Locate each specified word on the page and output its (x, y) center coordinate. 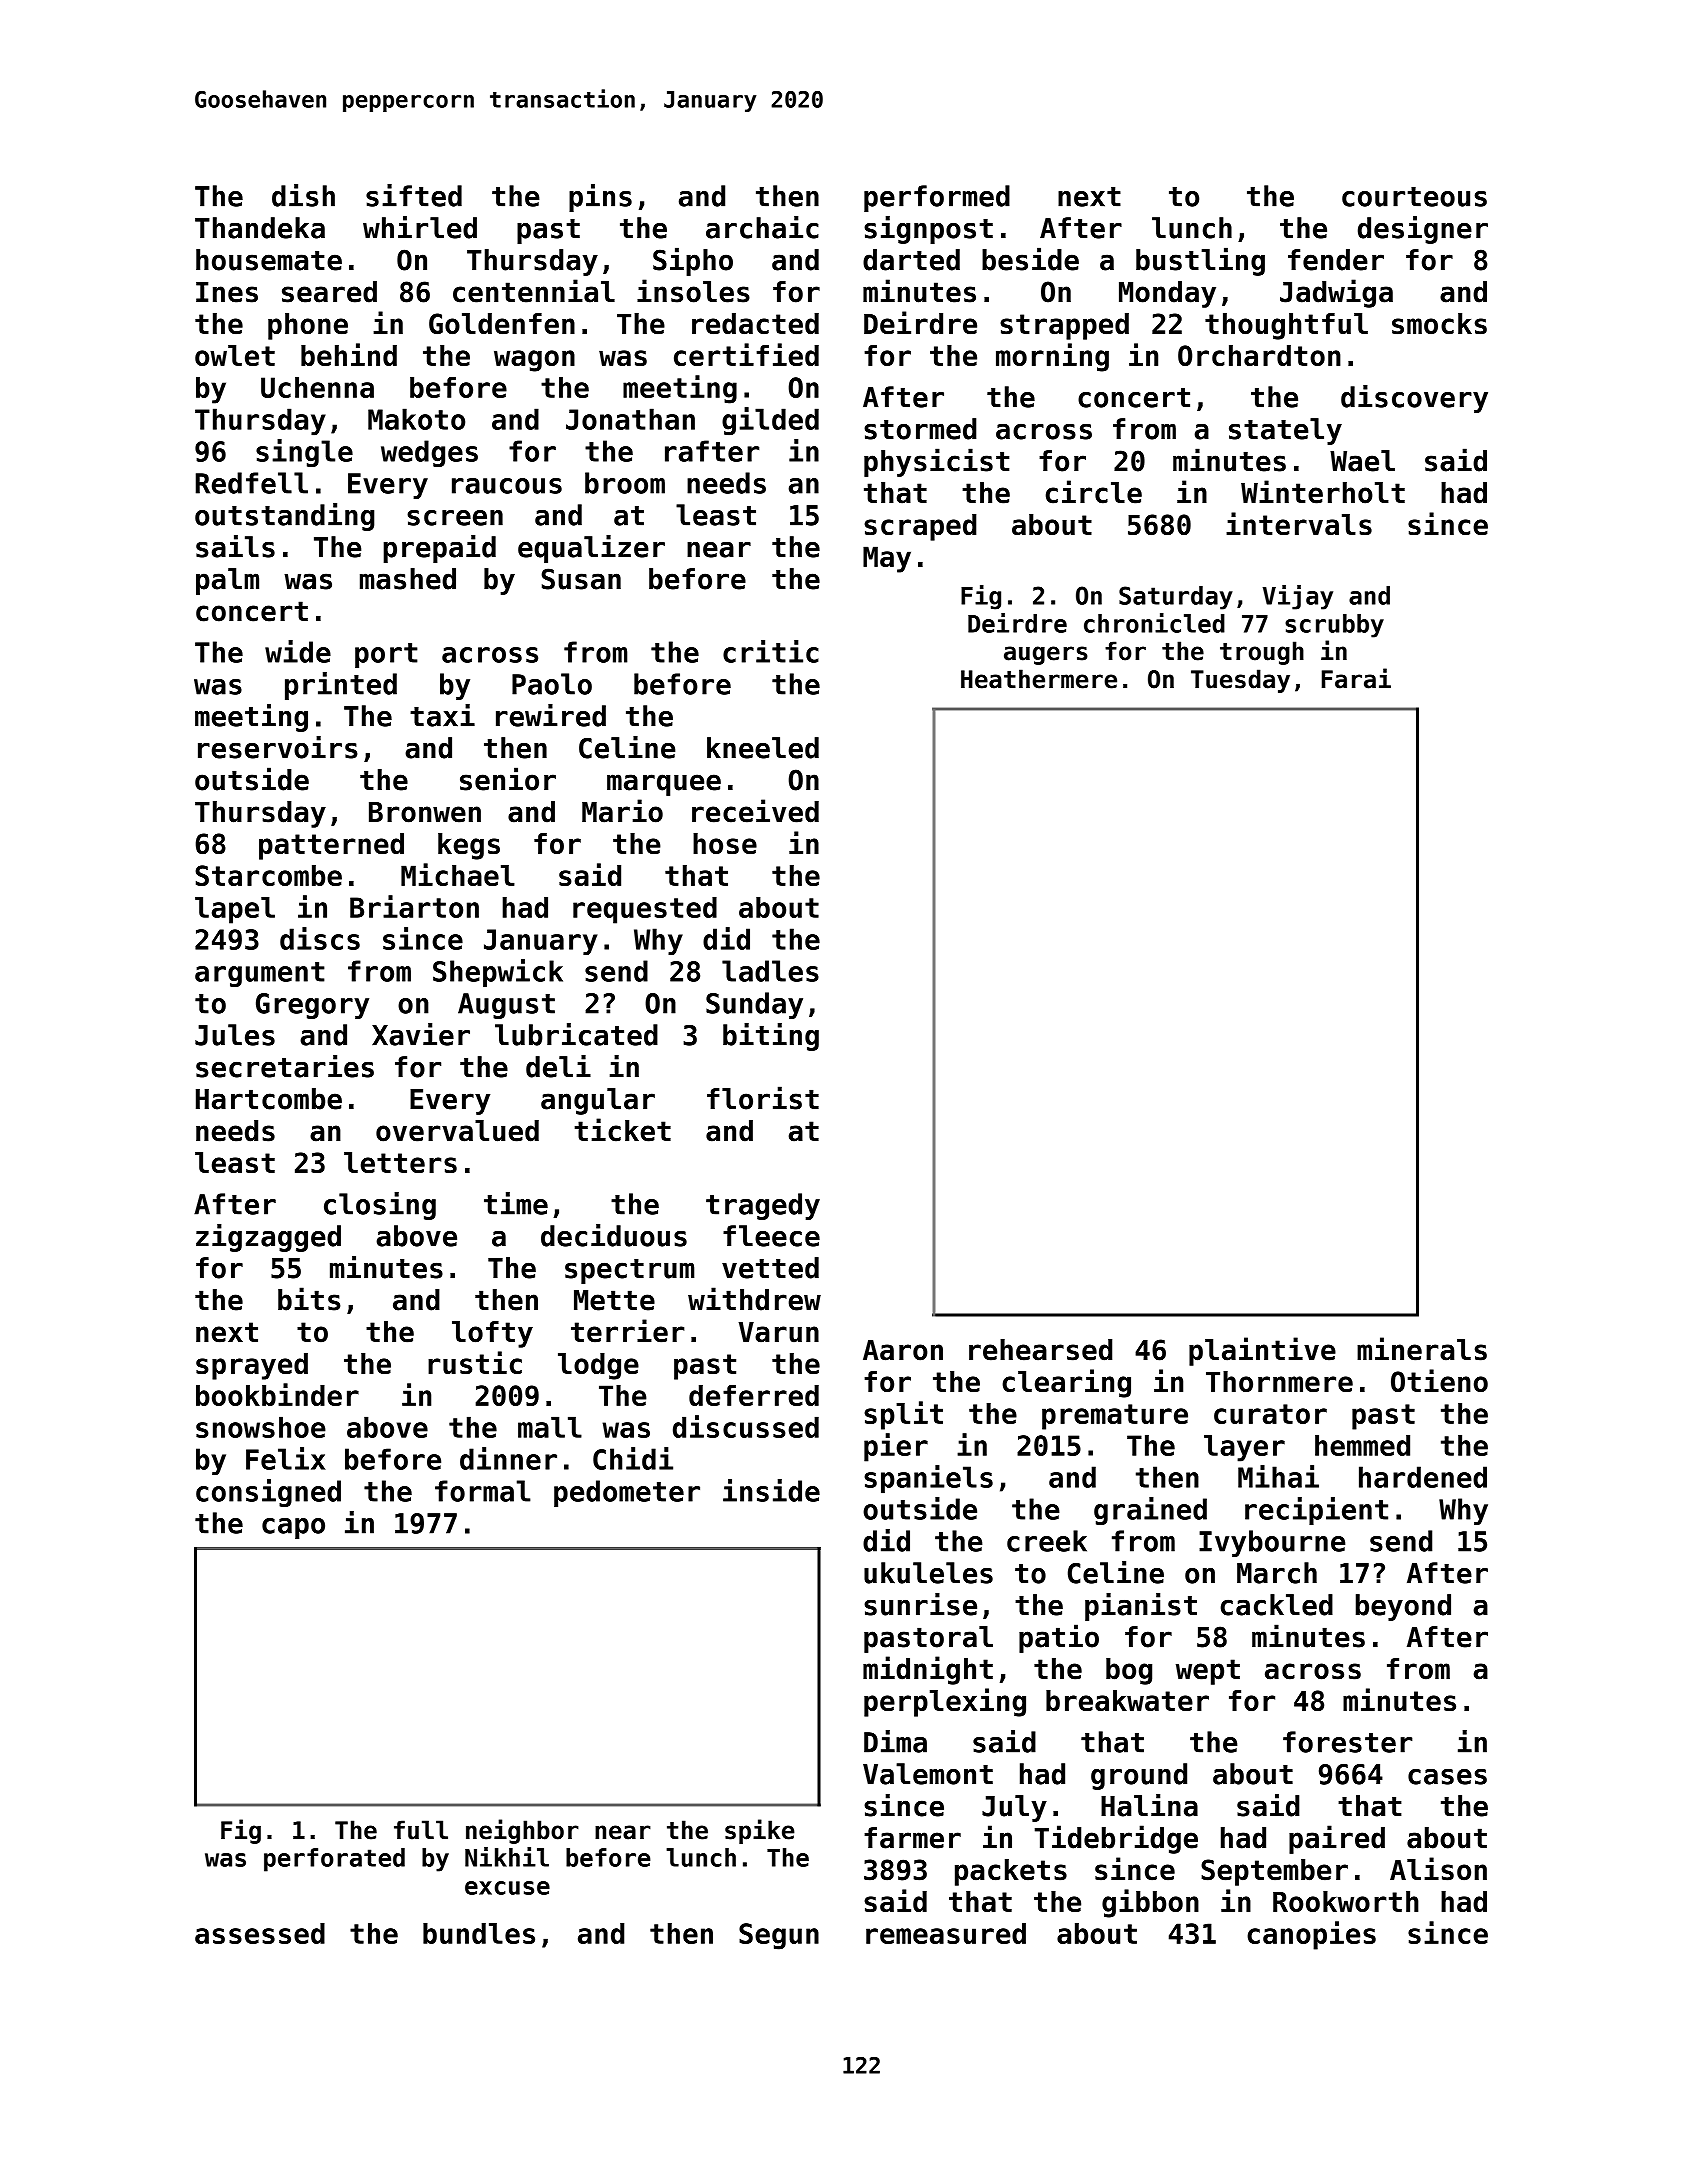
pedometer (627, 1493)
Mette (614, 1300)
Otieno (1439, 1380)
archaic (762, 227)
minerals (1422, 1349)
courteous (1414, 197)
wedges (429, 453)
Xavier (421, 1034)
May (887, 559)
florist (763, 1098)
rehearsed (1040, 1350)
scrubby (1334, 626)
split (903, 1415)
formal (483, 1491)
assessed (260, 1933)
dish (303, 195)
